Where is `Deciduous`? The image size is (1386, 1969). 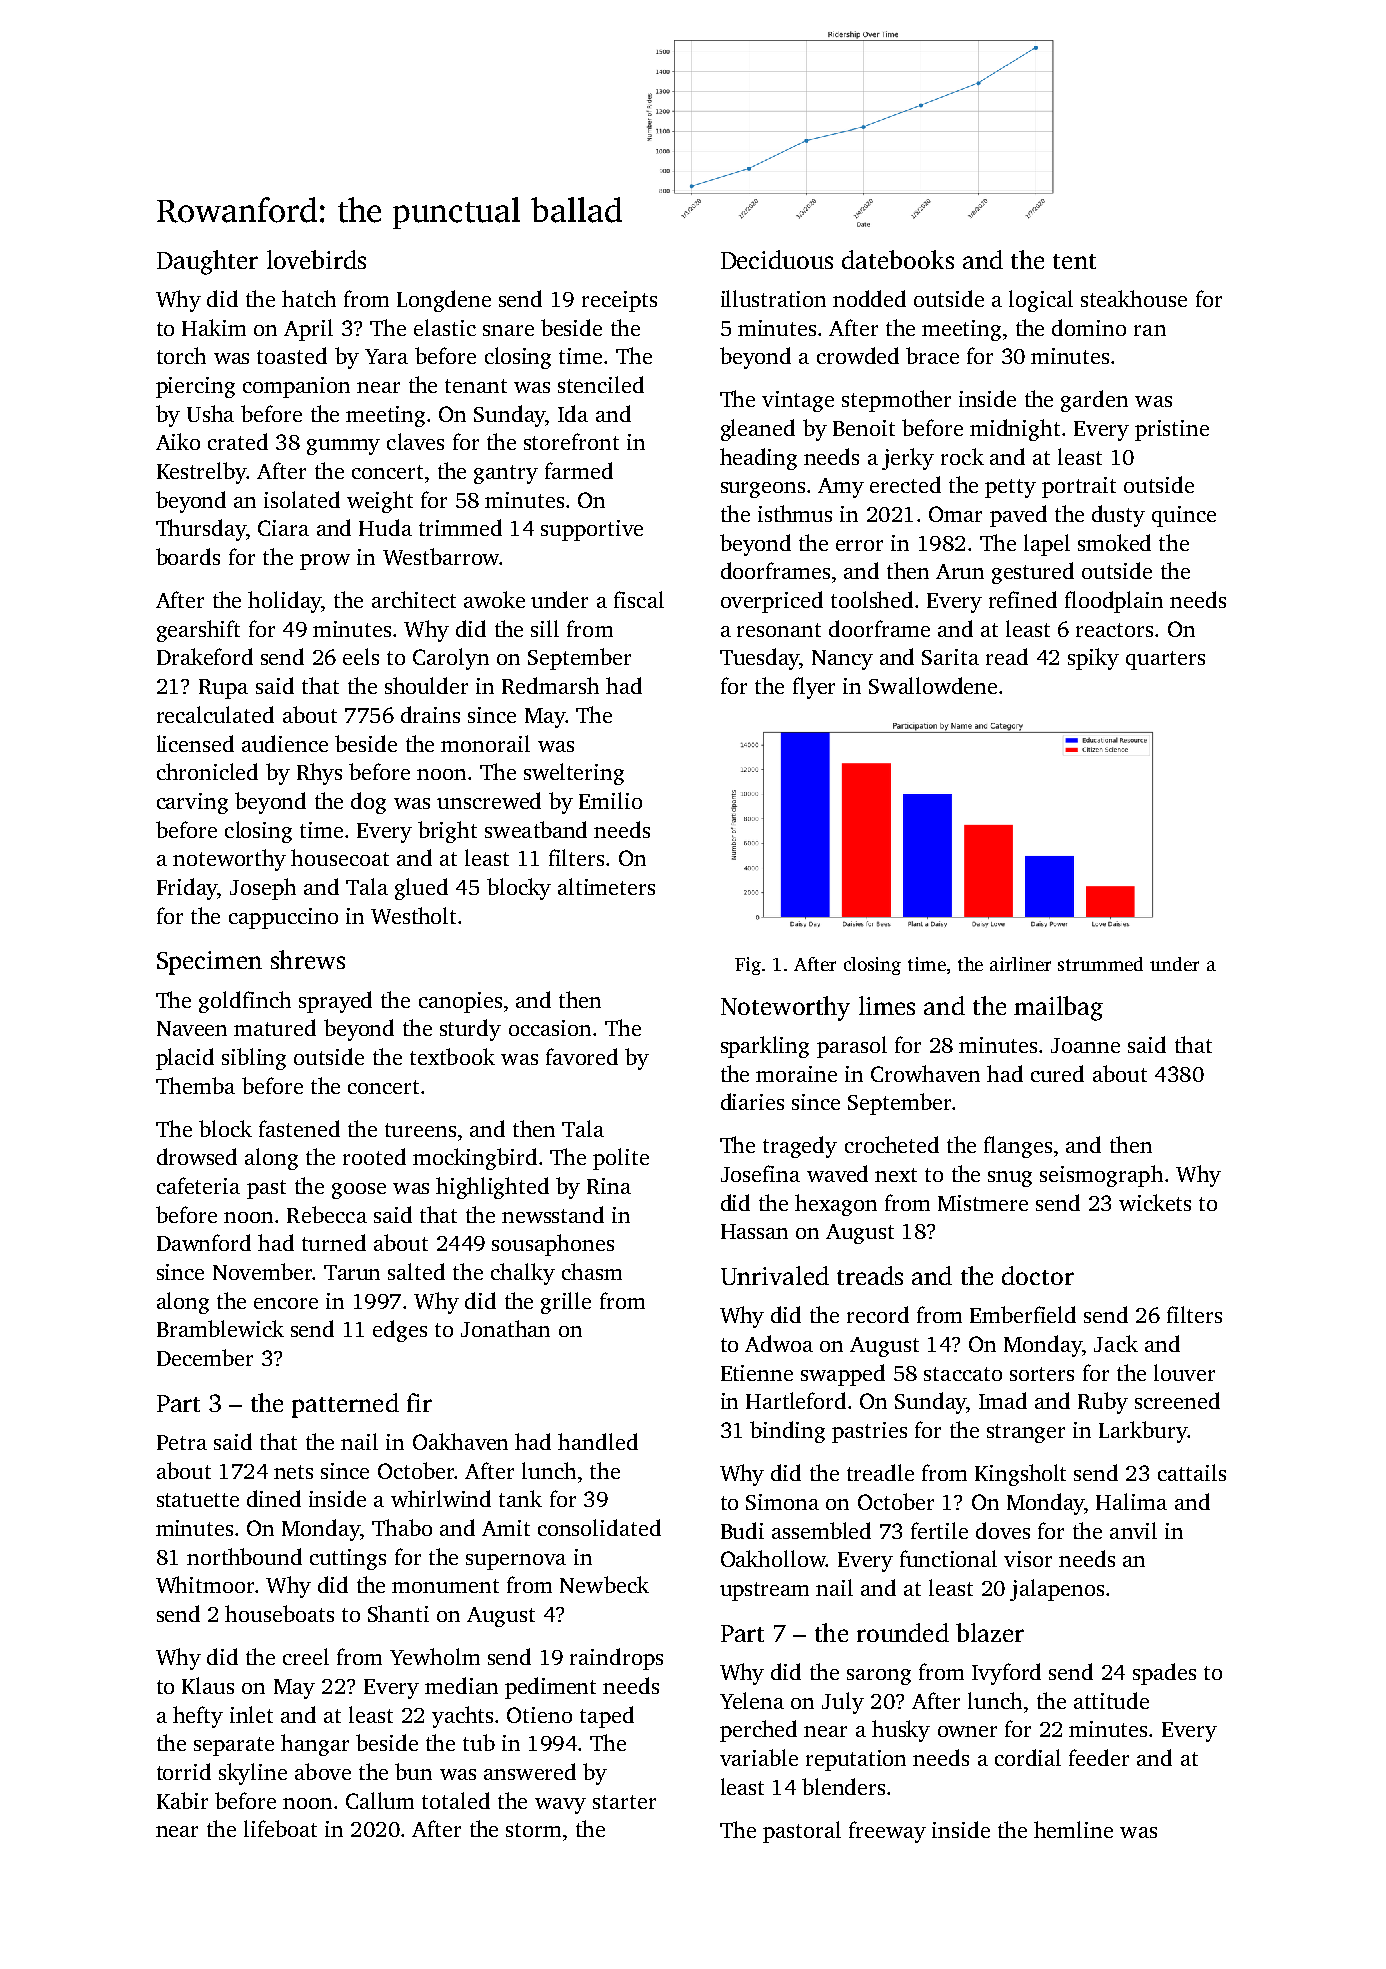
Deciduous is located at coordinates (777, 259).
